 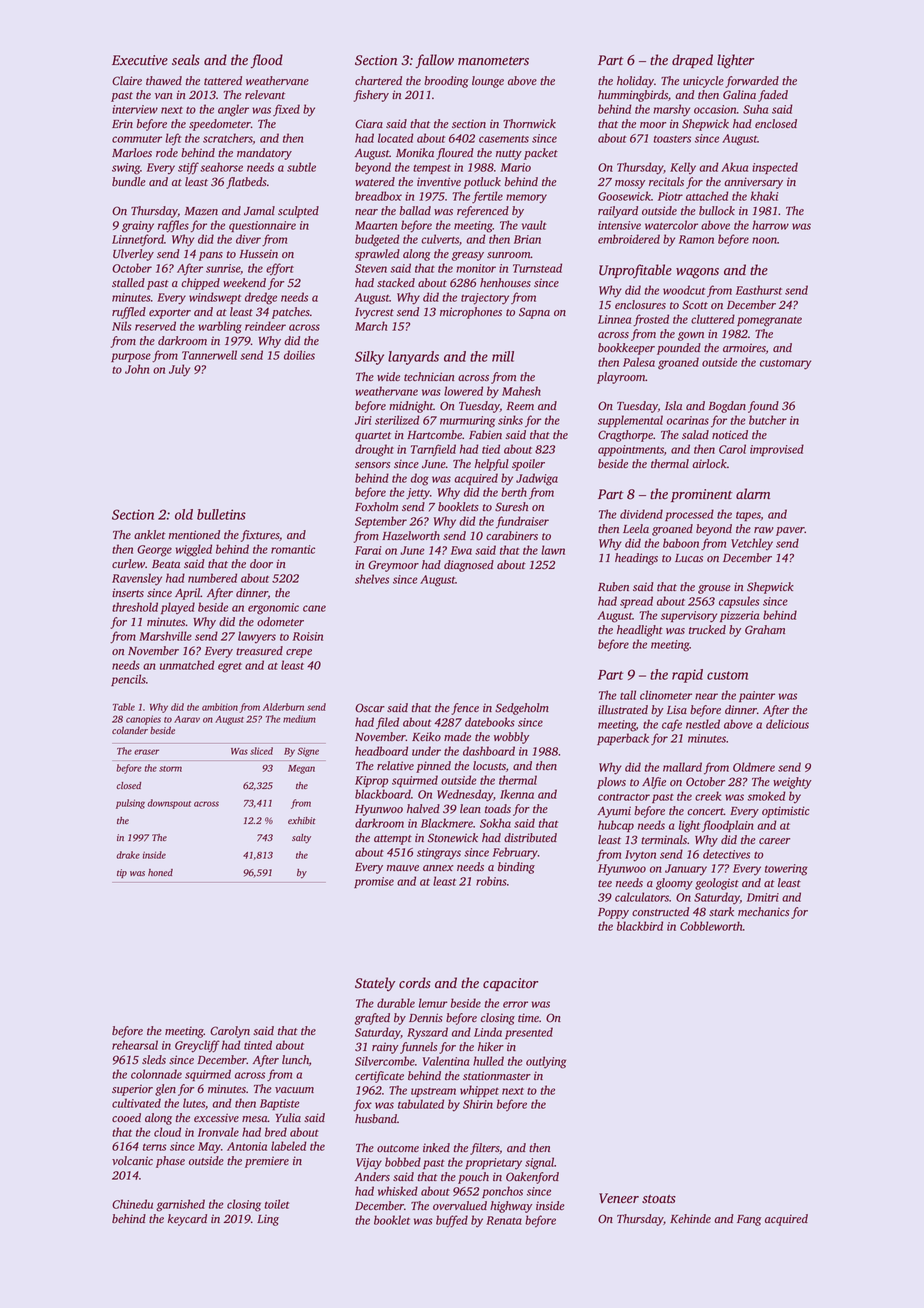 What do you see at coordinates (493, 61) in the screenshot?
I see `manometers` at bounding box center [493, 61].
